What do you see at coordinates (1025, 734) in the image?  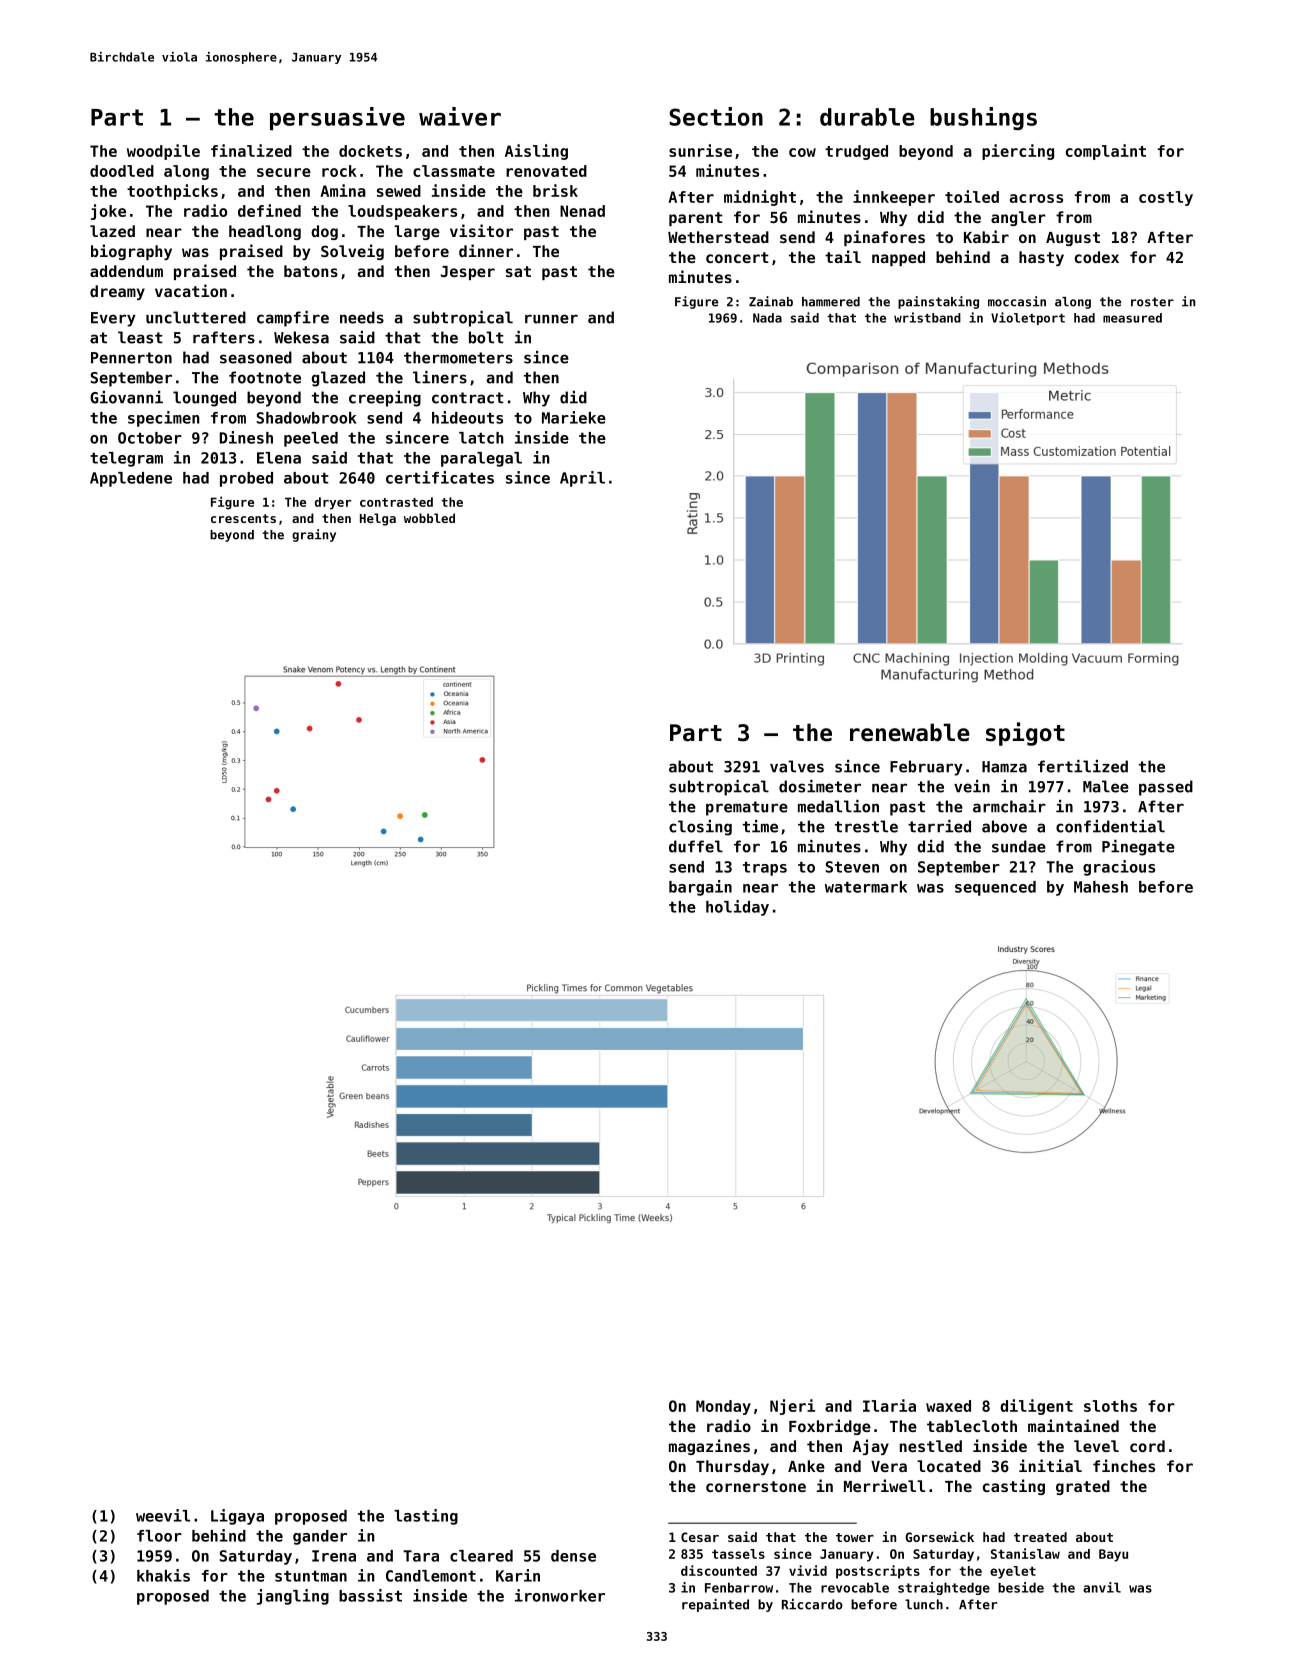 I see `spigot` at bounding box center [1025, 734].
